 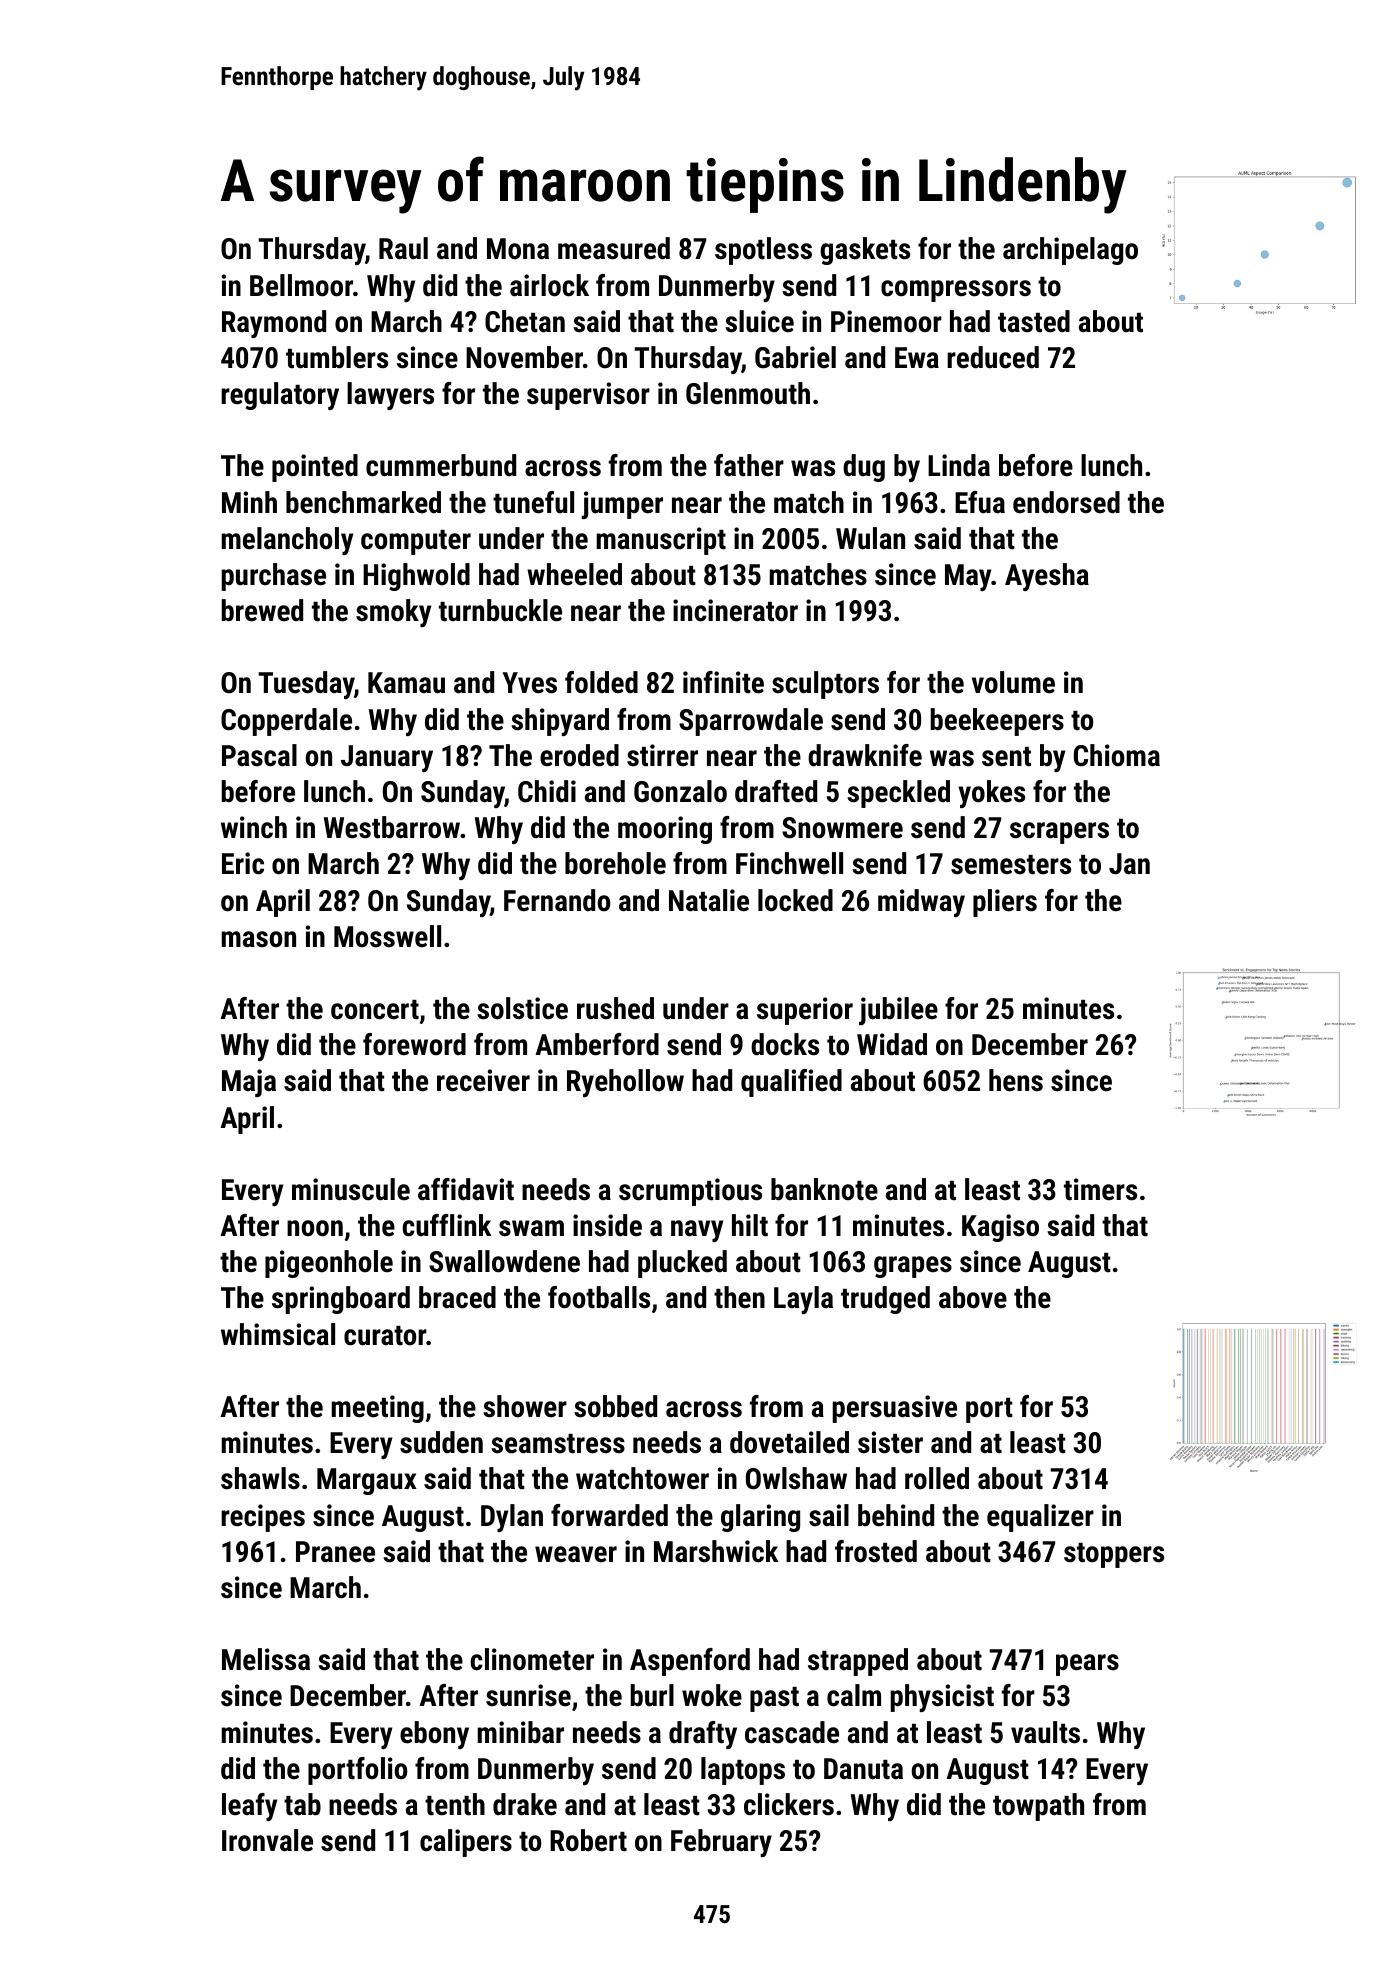 What do you see at coordinates (759, 321) in the screenshot?
I see `sluice` at bounding box center [759, 321].
